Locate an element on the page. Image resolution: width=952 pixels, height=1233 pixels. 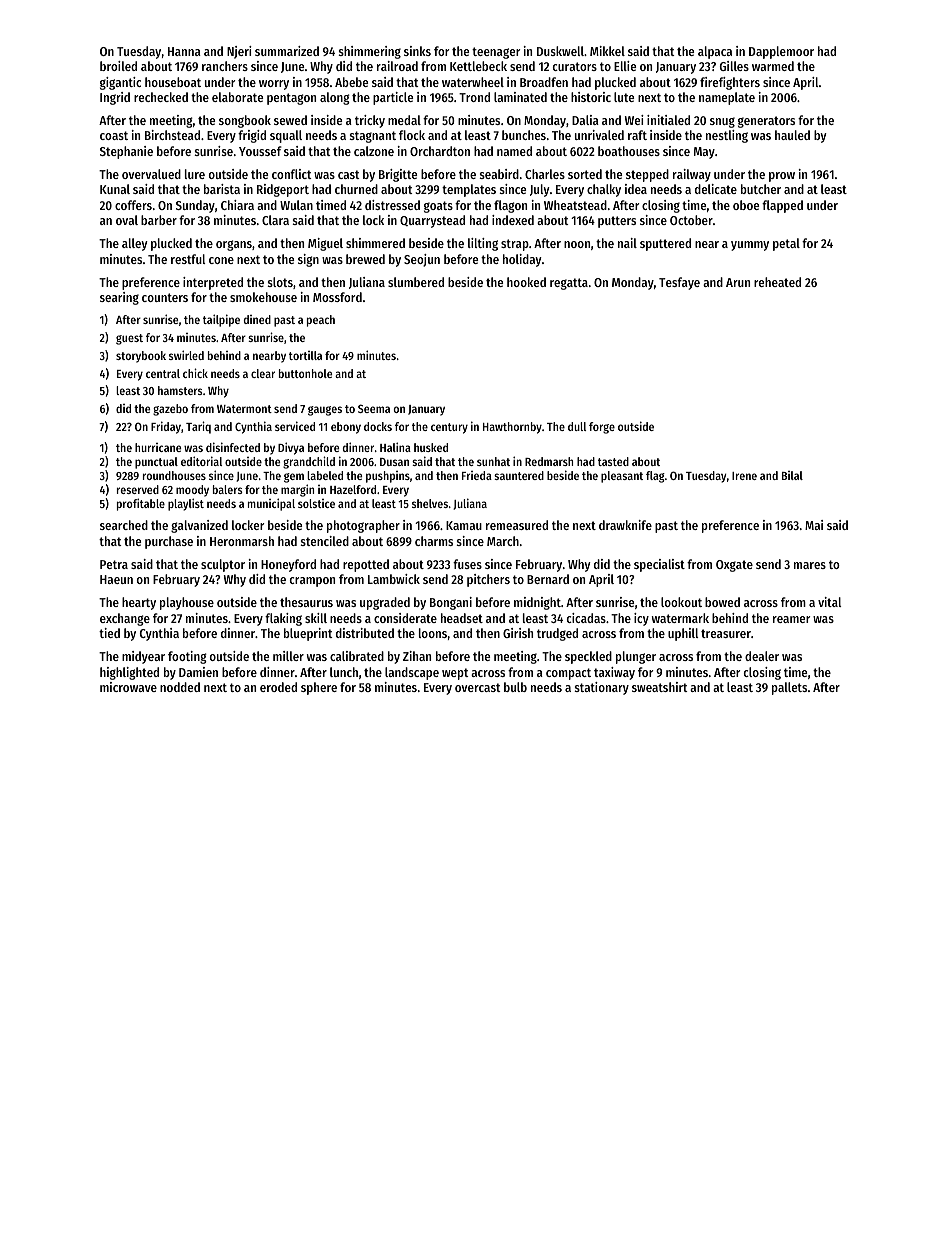
shimmering is located at coordinates (370, 52).
